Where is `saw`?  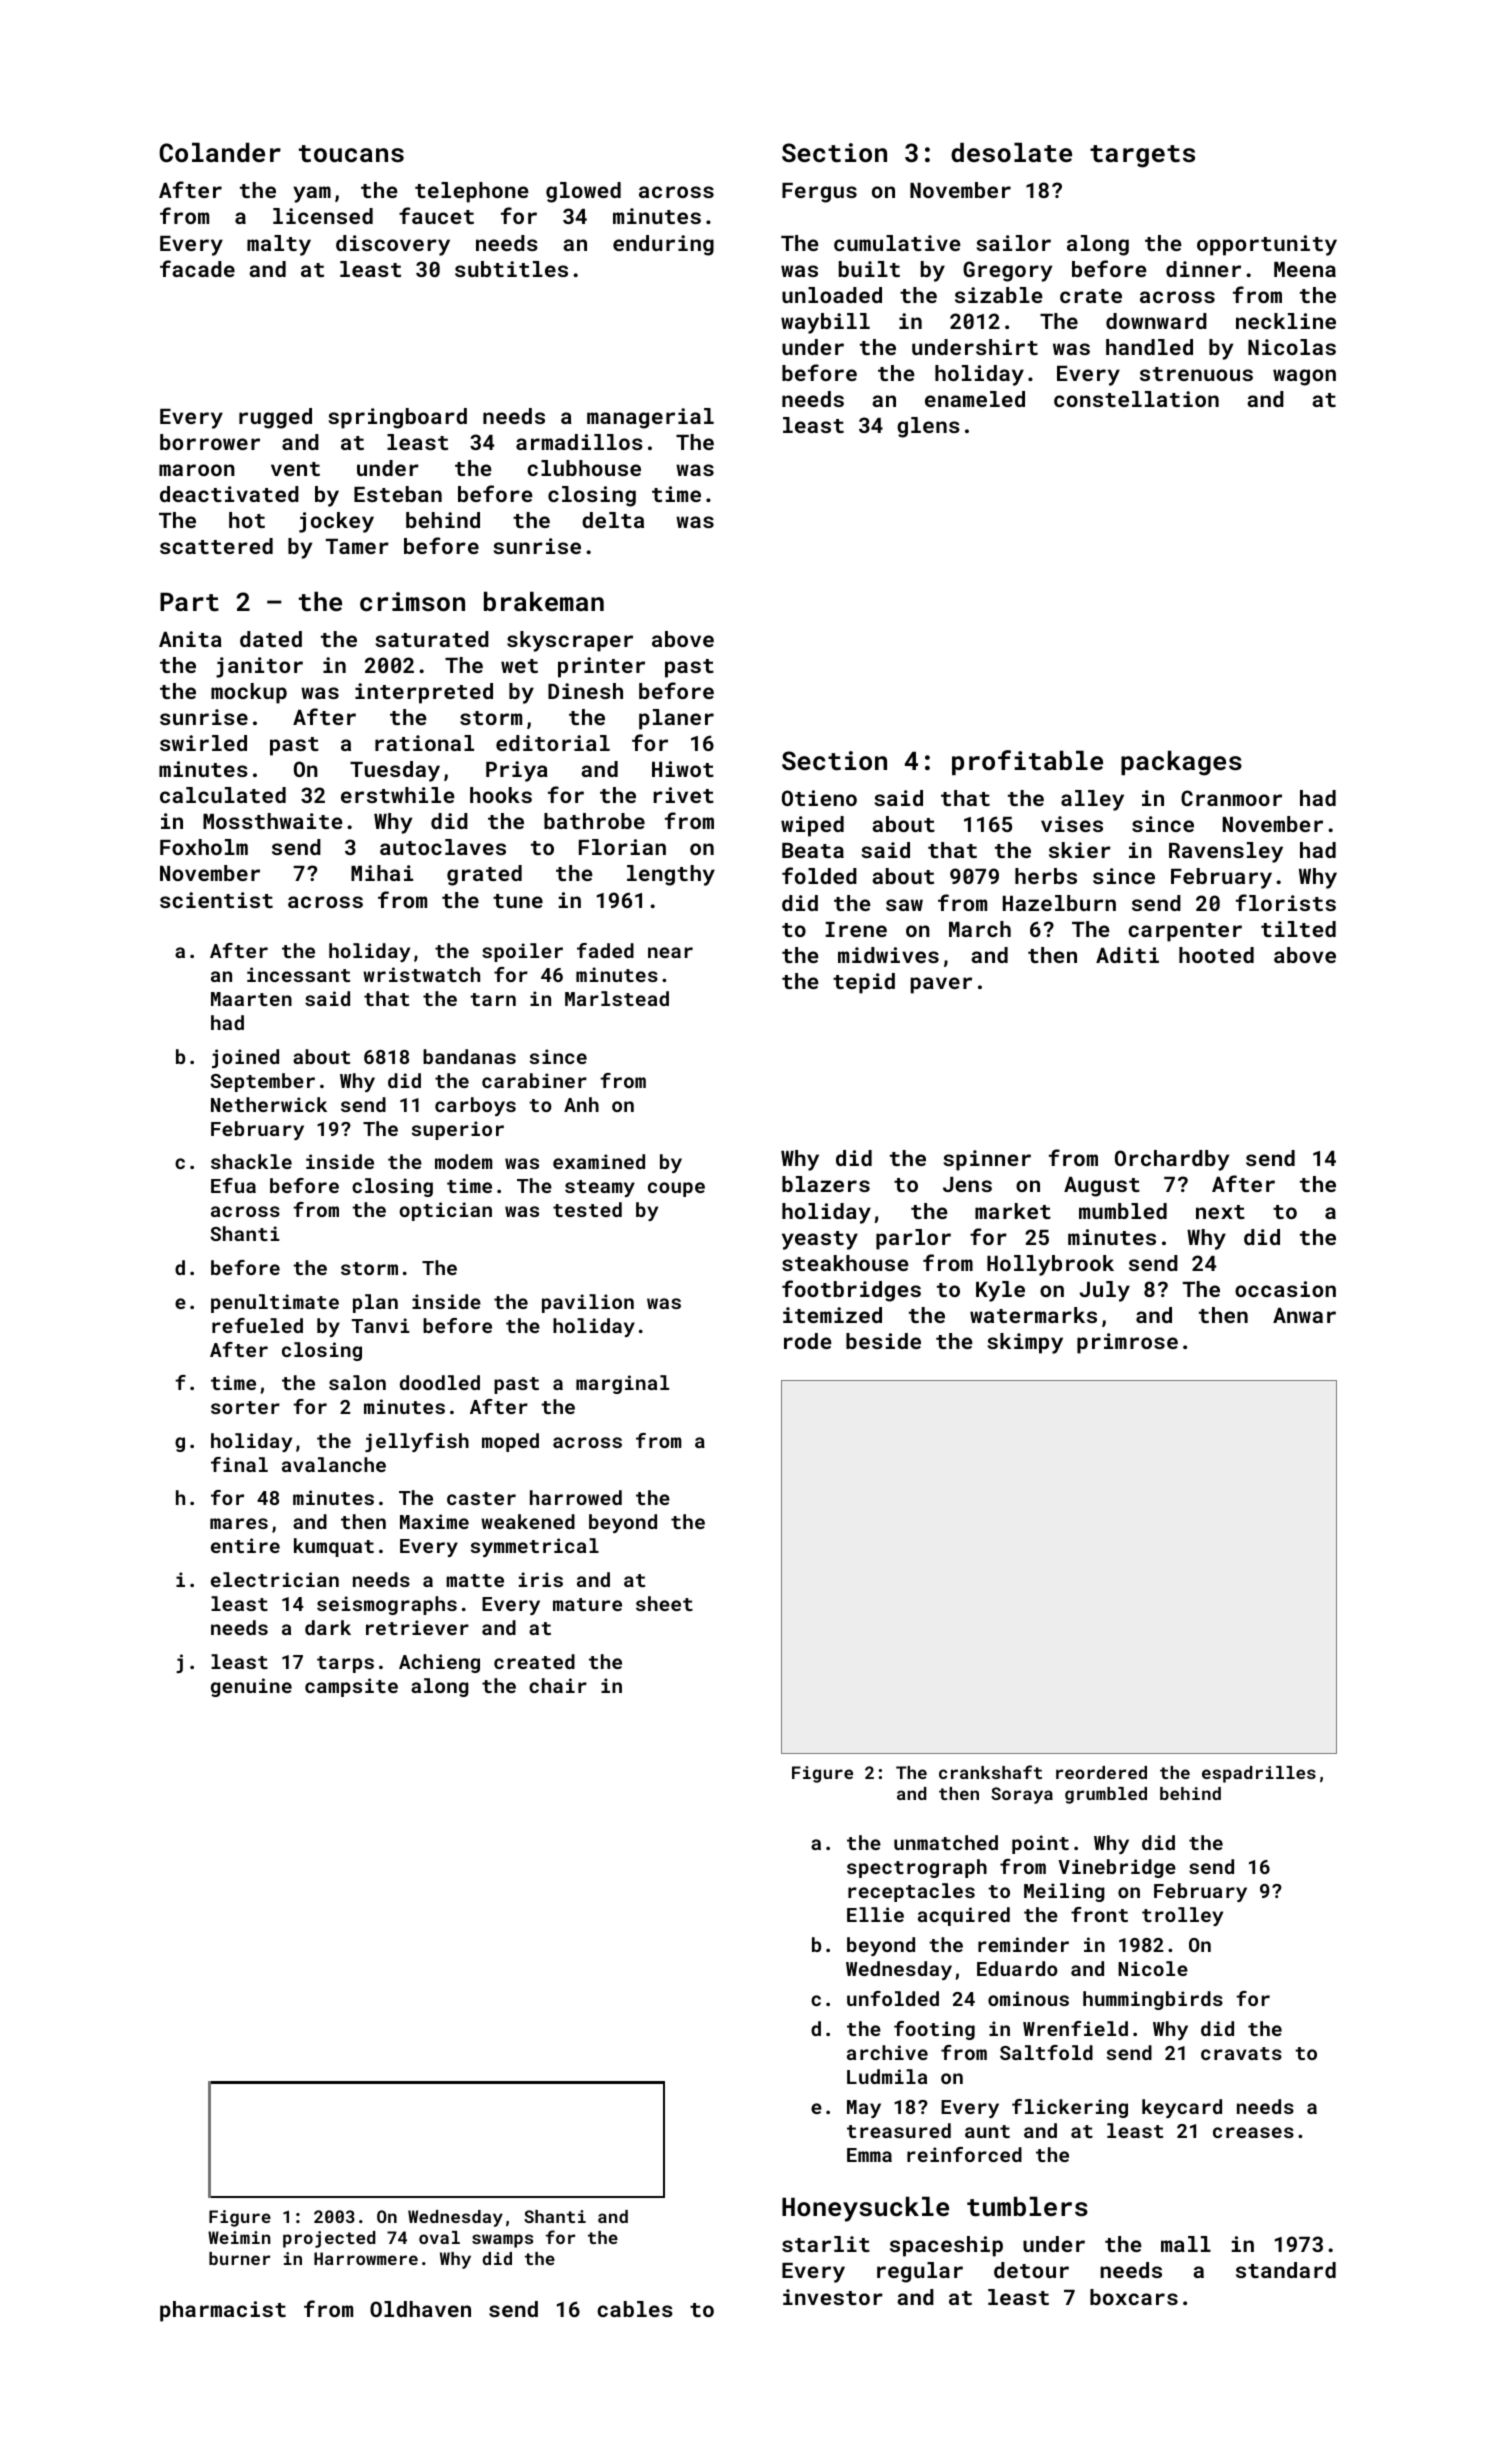
saw is located at coordinates (904, 905).
